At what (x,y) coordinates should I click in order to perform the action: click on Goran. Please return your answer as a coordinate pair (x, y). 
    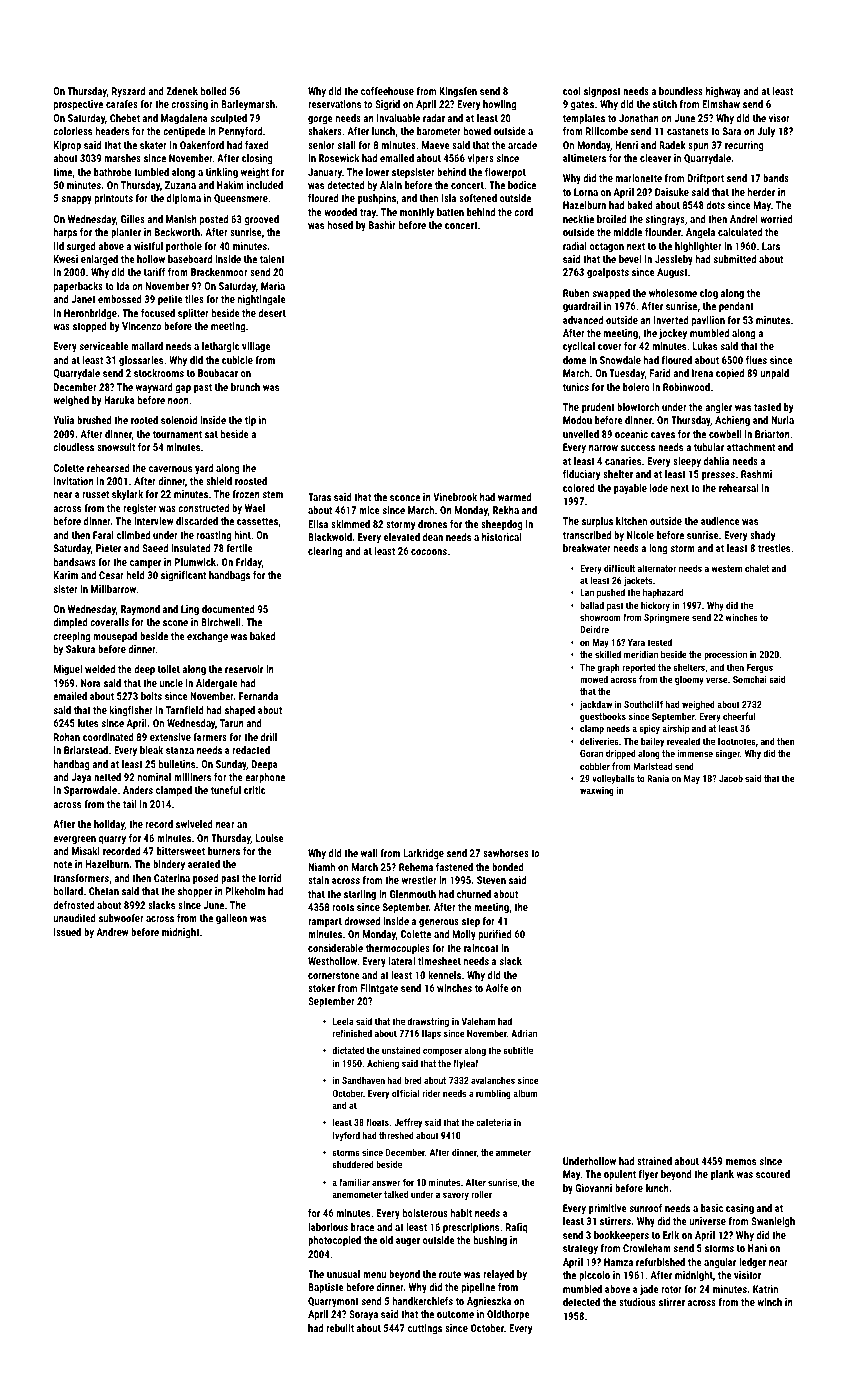
    Looking at the image, I should click on (591, 753).
